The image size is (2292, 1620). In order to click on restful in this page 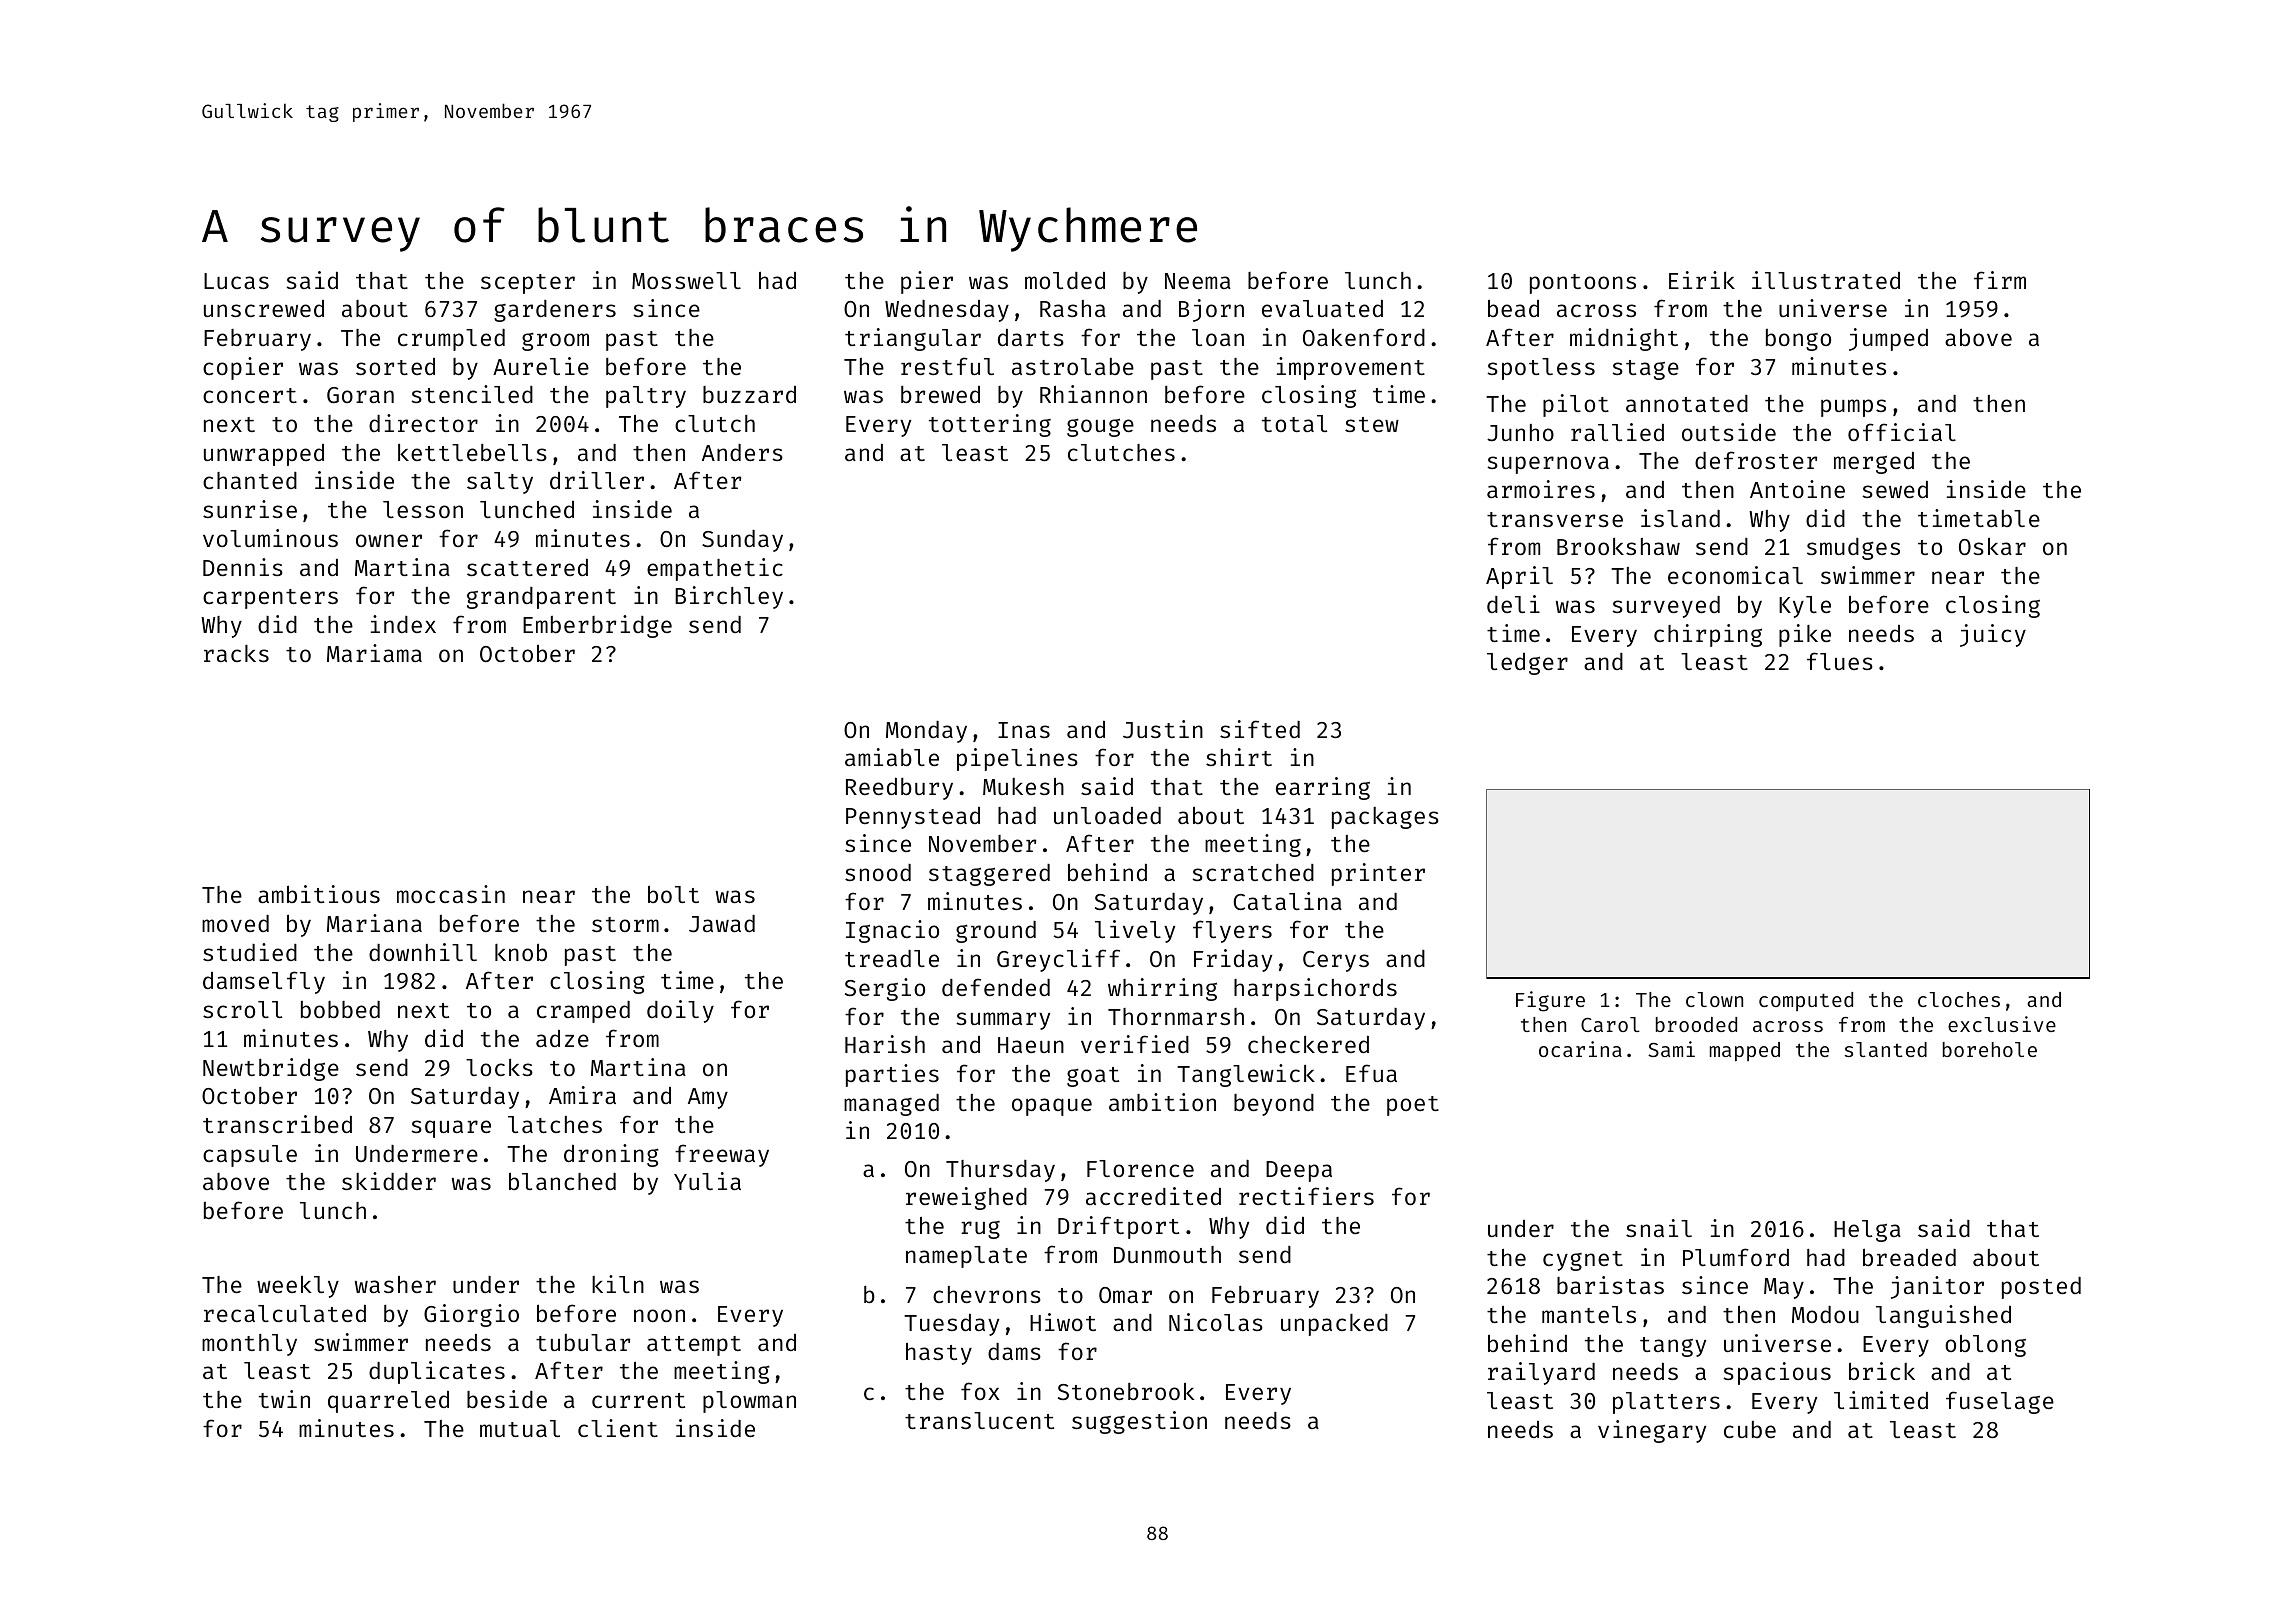, I will do `click(947, 366)`.
